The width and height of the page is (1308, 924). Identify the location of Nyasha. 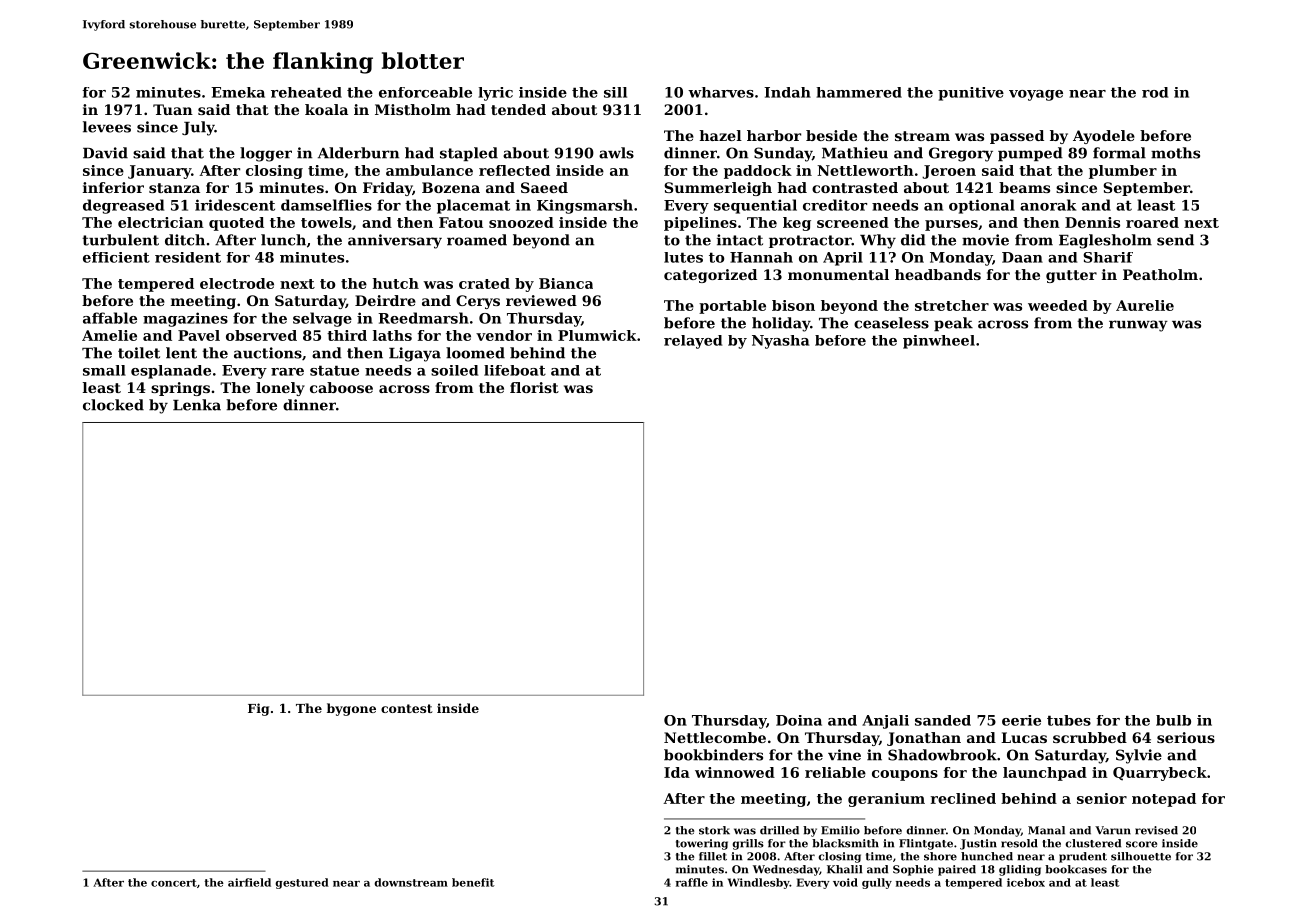
(780, 342).
